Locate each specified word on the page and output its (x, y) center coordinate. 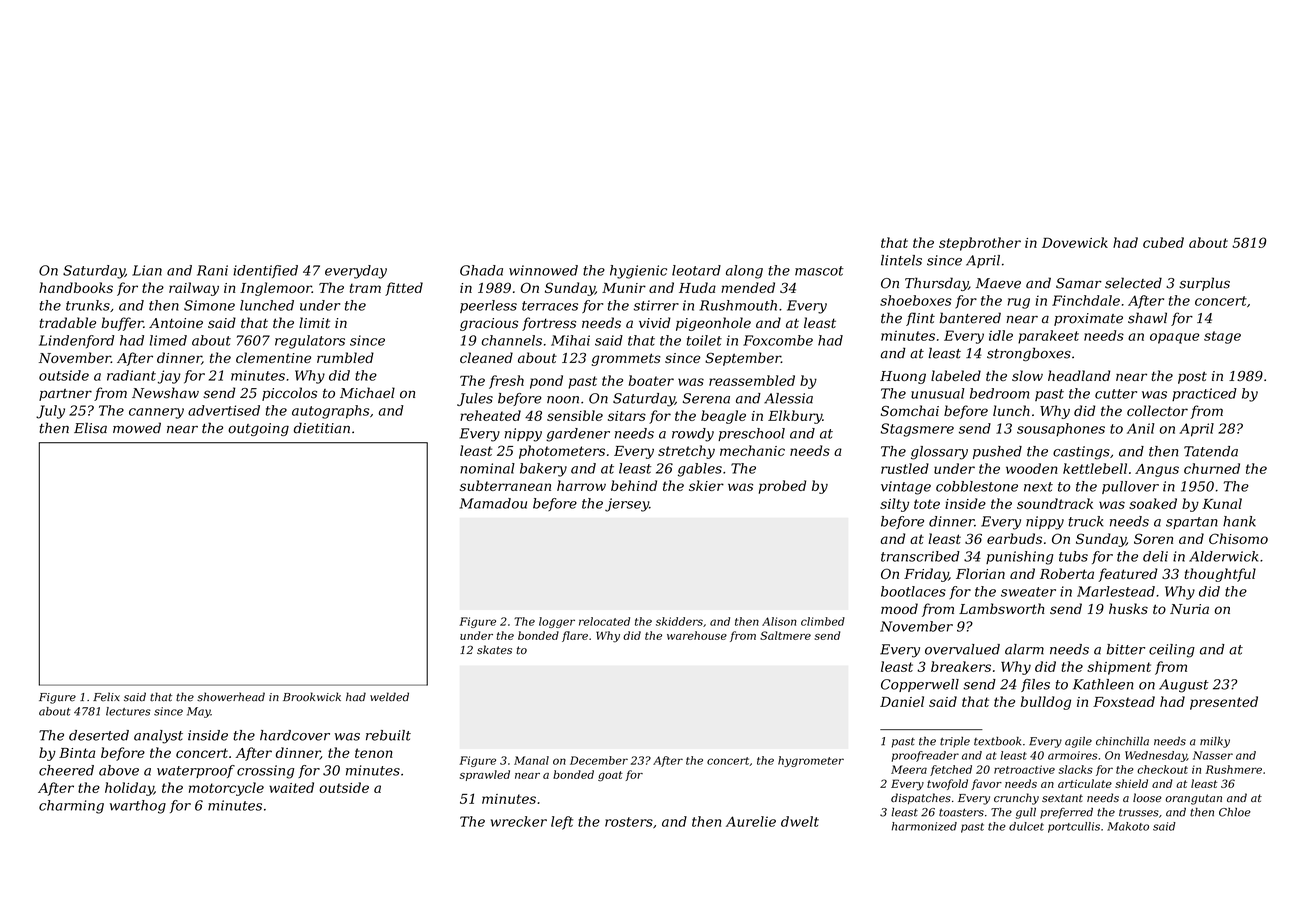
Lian (147, 270)
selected (1133, 283)
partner (65, 395)
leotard (696, 270)
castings (1081, 453)
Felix (106, 697)
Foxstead (1124, 701)
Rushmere (1233, 769)
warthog (138, 807)
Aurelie (751, 821)
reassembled (752, 380)
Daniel (902, 701)
